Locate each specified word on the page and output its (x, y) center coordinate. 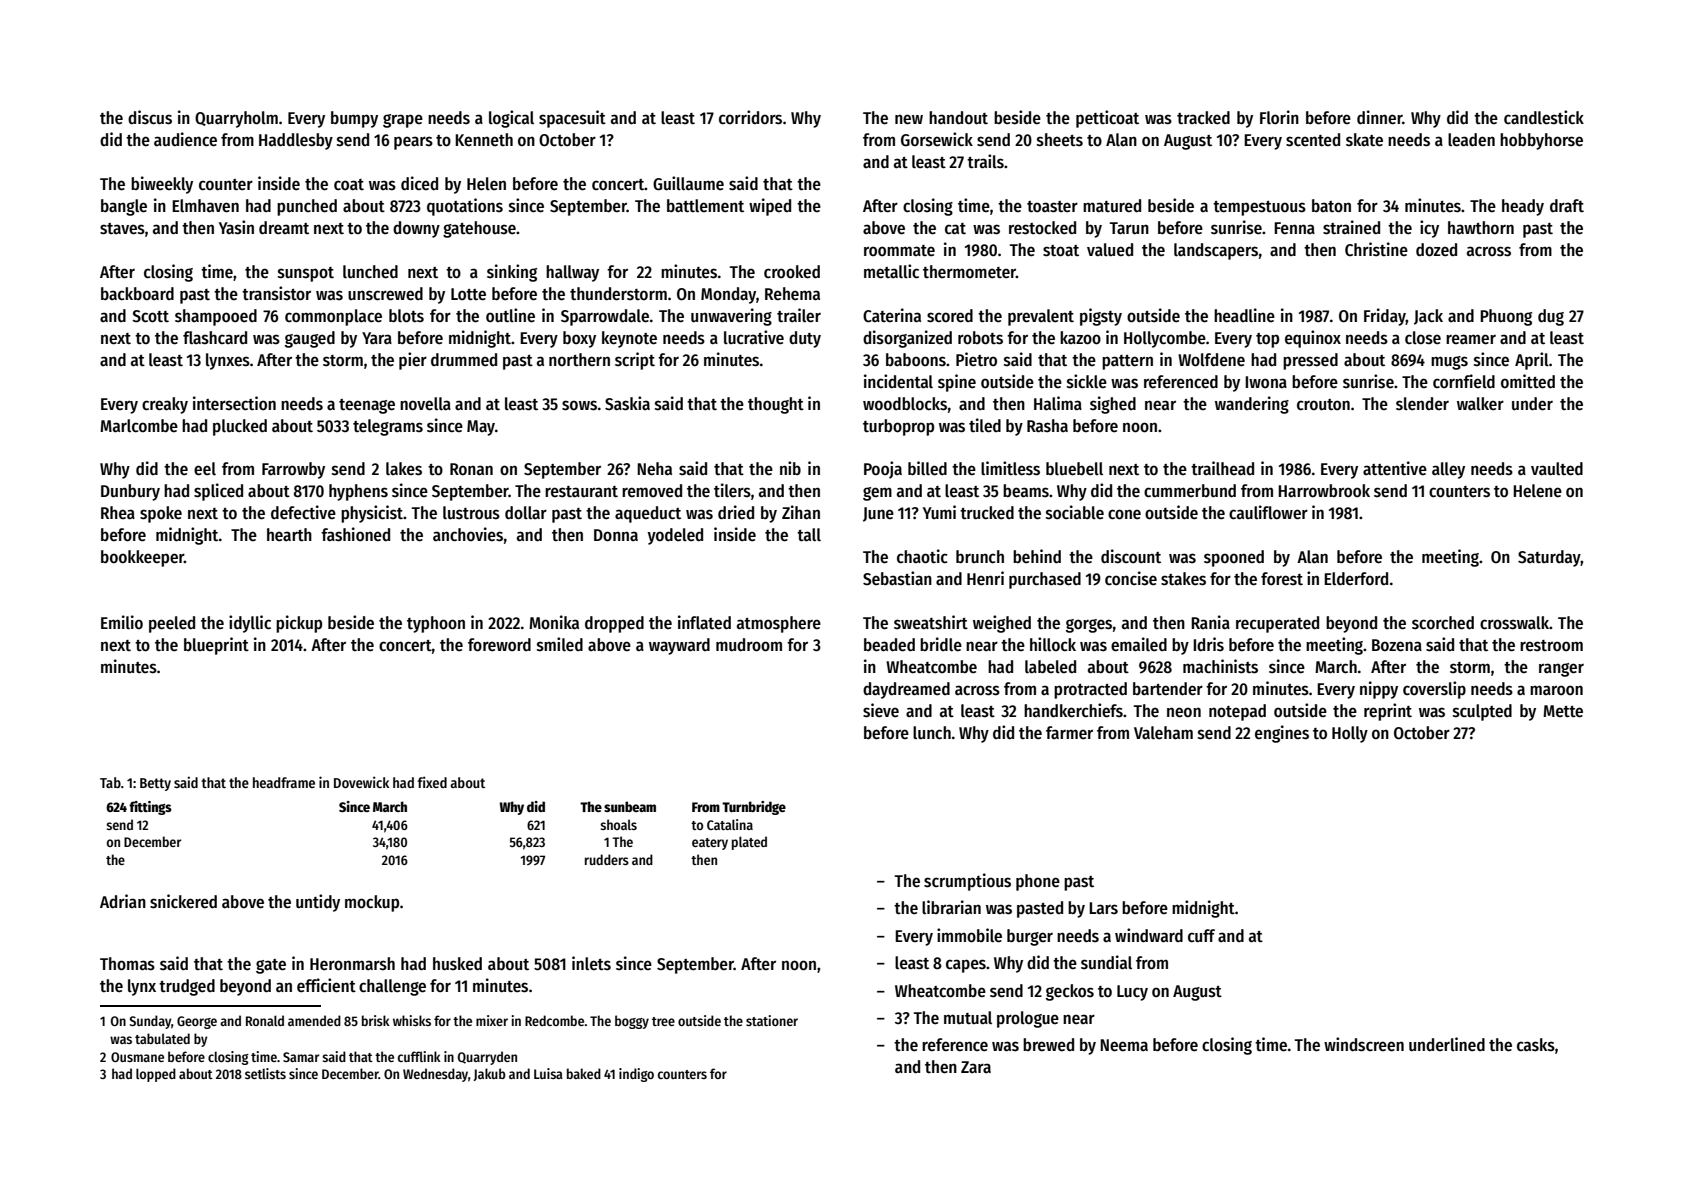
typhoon (436, 624)
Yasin (236, 227)
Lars (1103, 908)
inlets (591, 963)
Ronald (265, 1020)
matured (1112, 205)
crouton (1323, 405)
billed (927, 468)
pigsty (1101, 317)
